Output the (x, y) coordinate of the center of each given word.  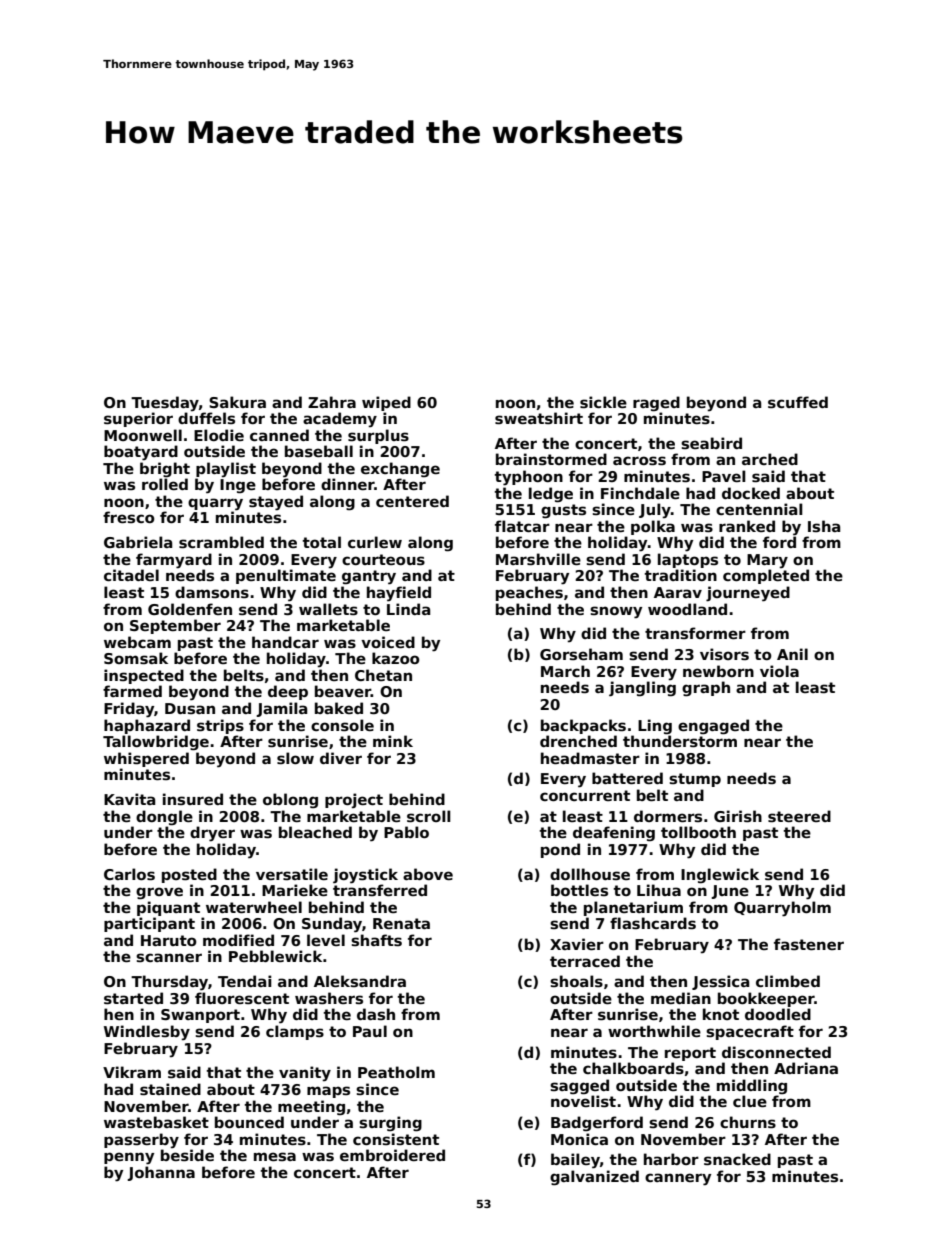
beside (187, 1155)
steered (799, 816)
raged (656, 403)
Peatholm (396, 1072)
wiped (386, 403)
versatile (292, 874)
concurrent (585, 795)
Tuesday (165, 403)
